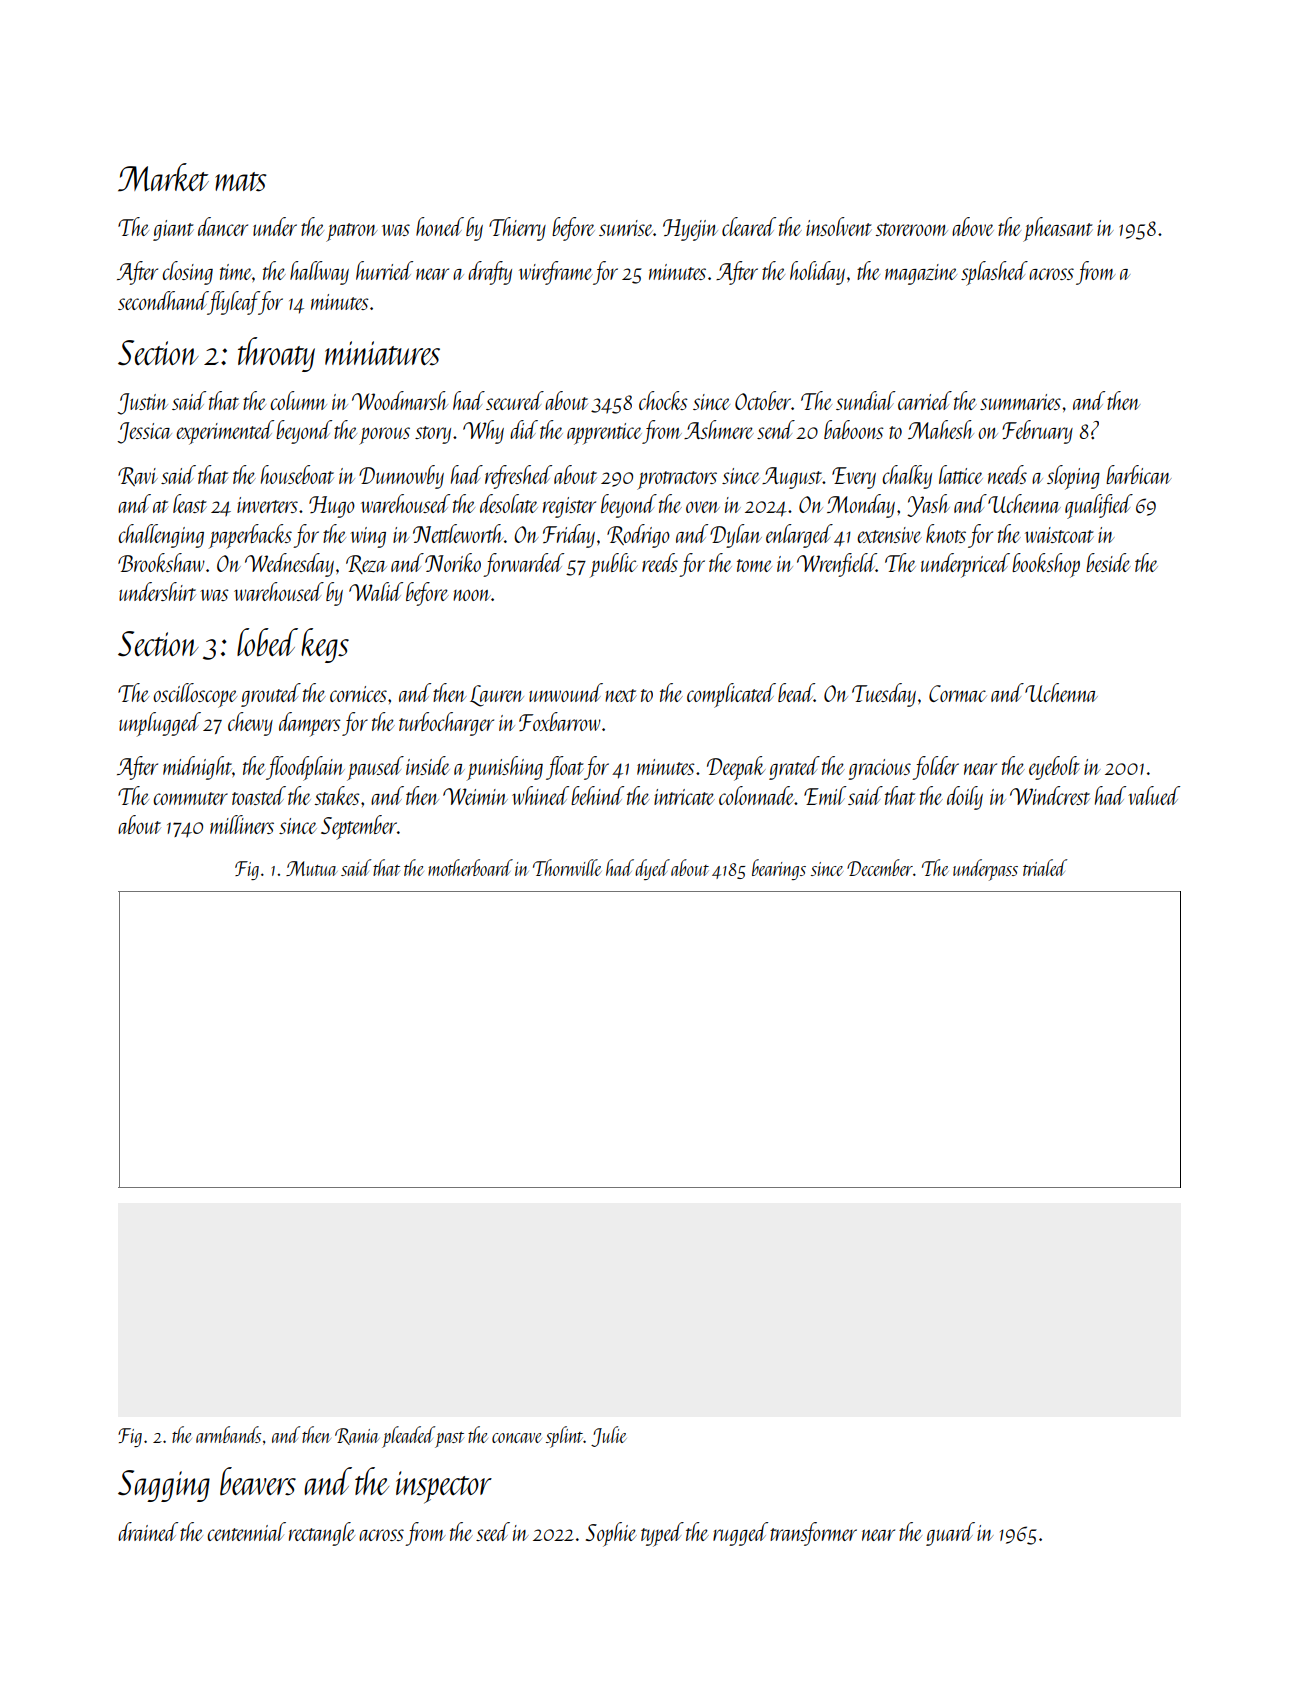 This page has width=1300, height=1683. I want to click on Julie, so click(609, 1436).
